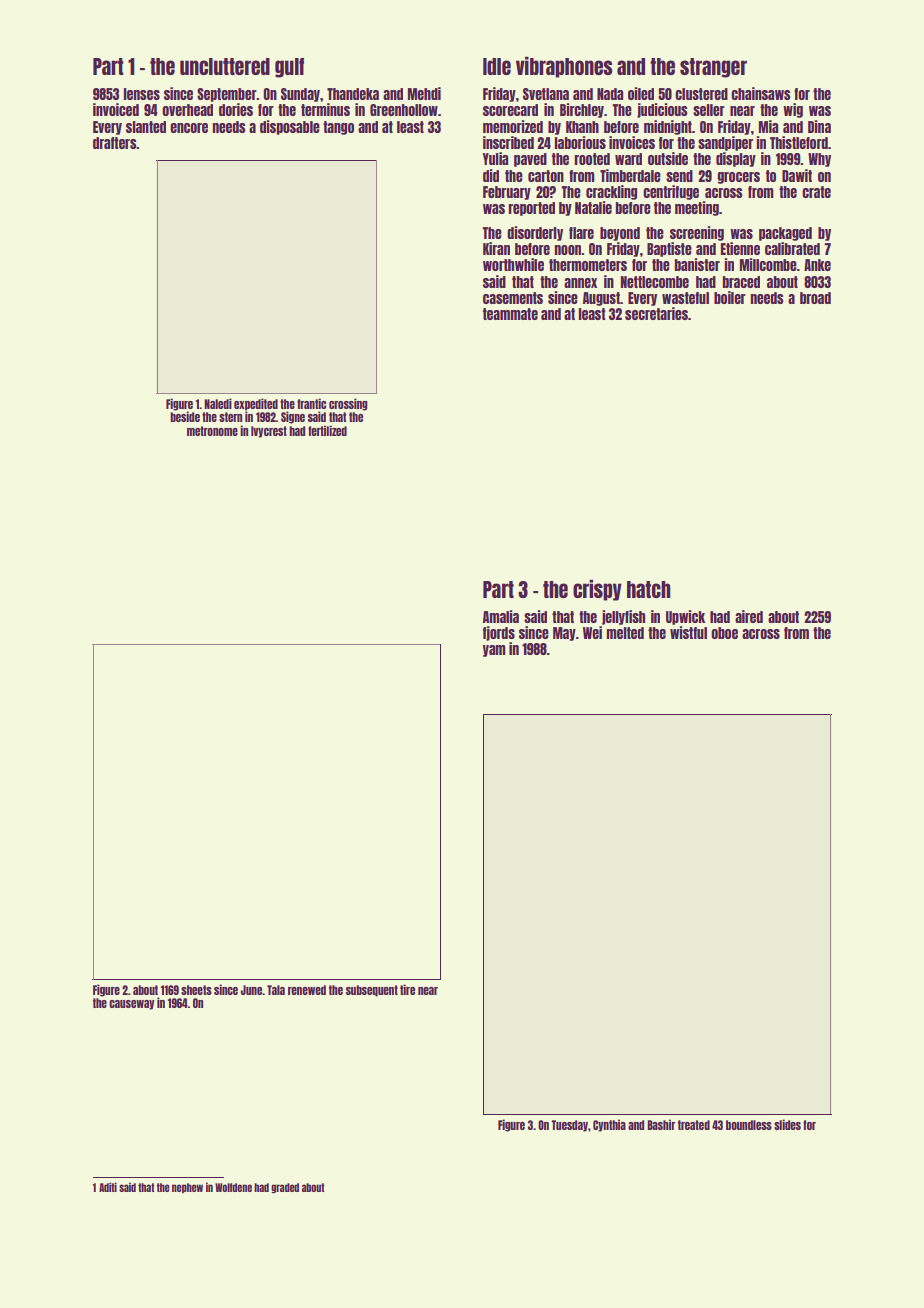  What do you see at coordinates (569, 1126) in the image?
I see `Tuesday` at bounding box center [569, 1126].
